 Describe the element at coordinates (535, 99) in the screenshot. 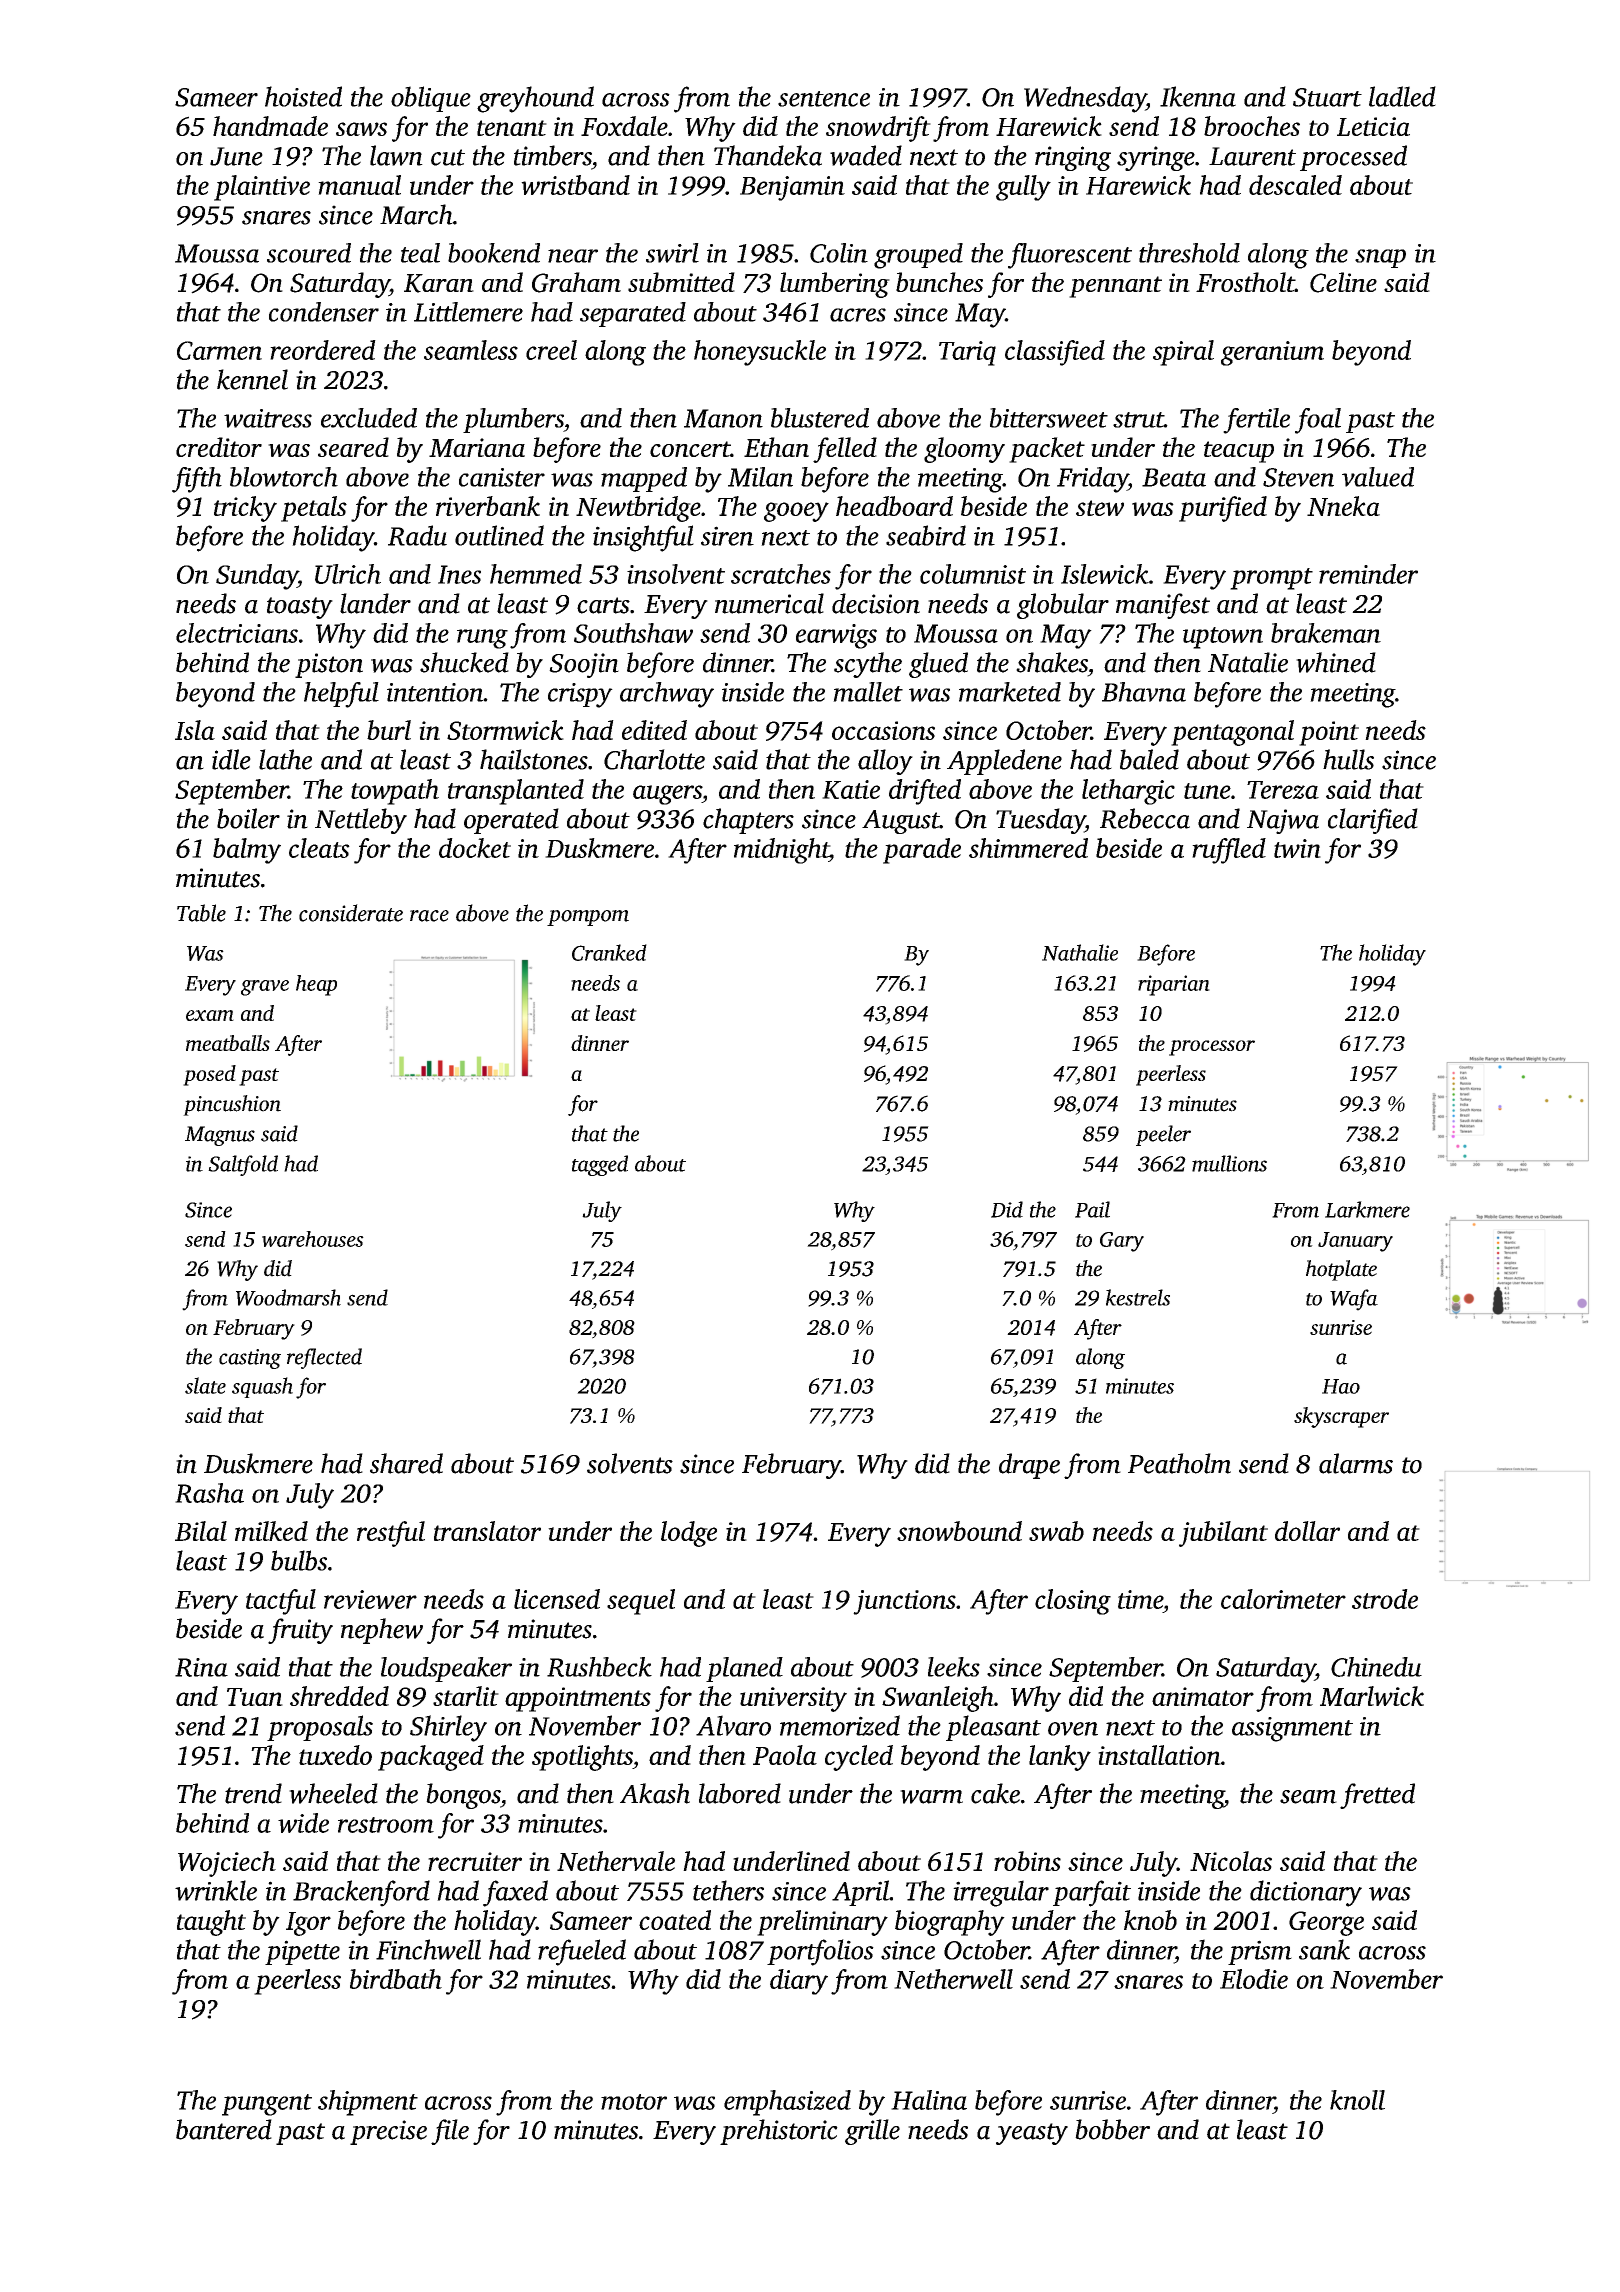

I see `greyhound` at that location.
